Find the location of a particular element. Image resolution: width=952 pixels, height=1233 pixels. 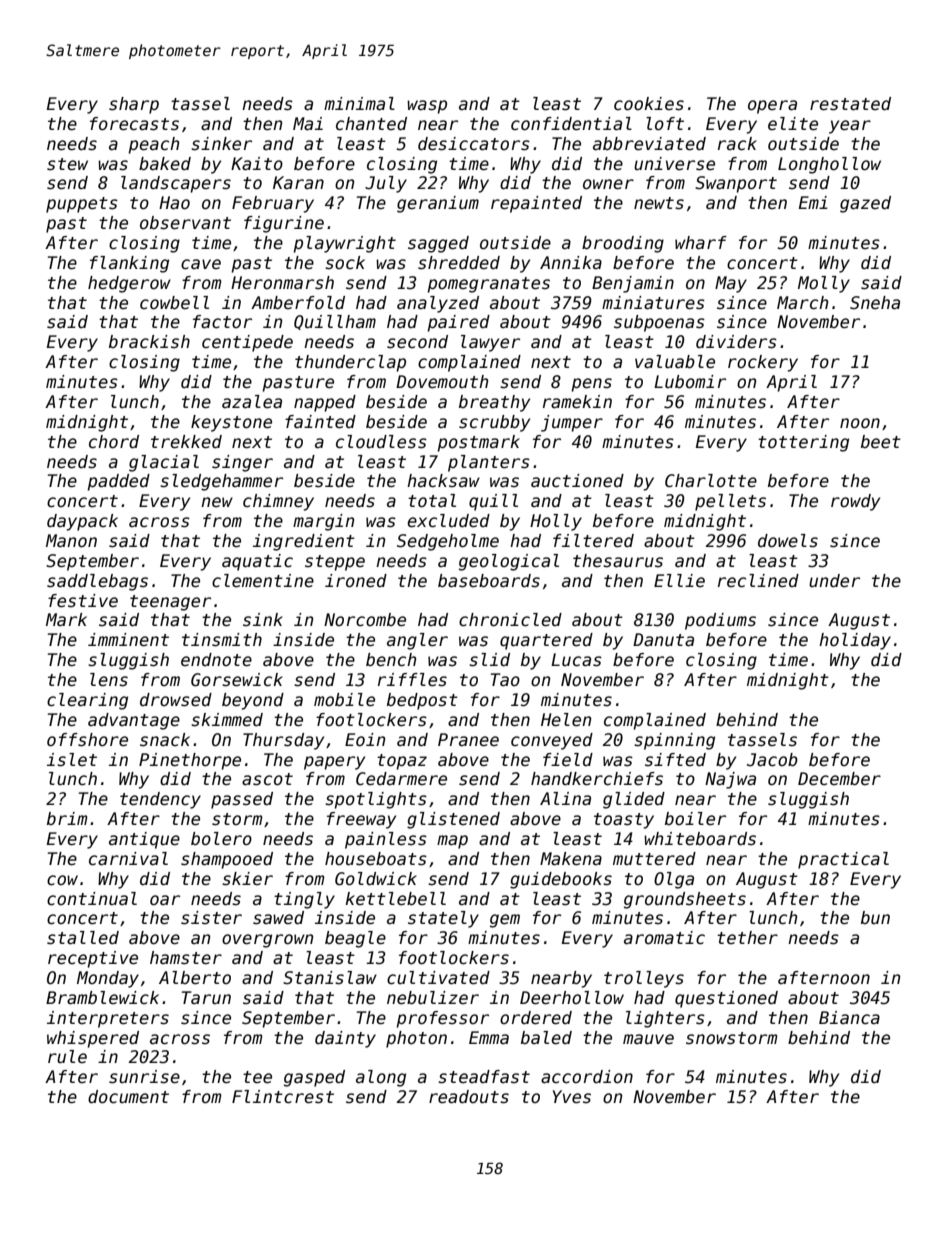

antique is located at coordinates (144, 840).
